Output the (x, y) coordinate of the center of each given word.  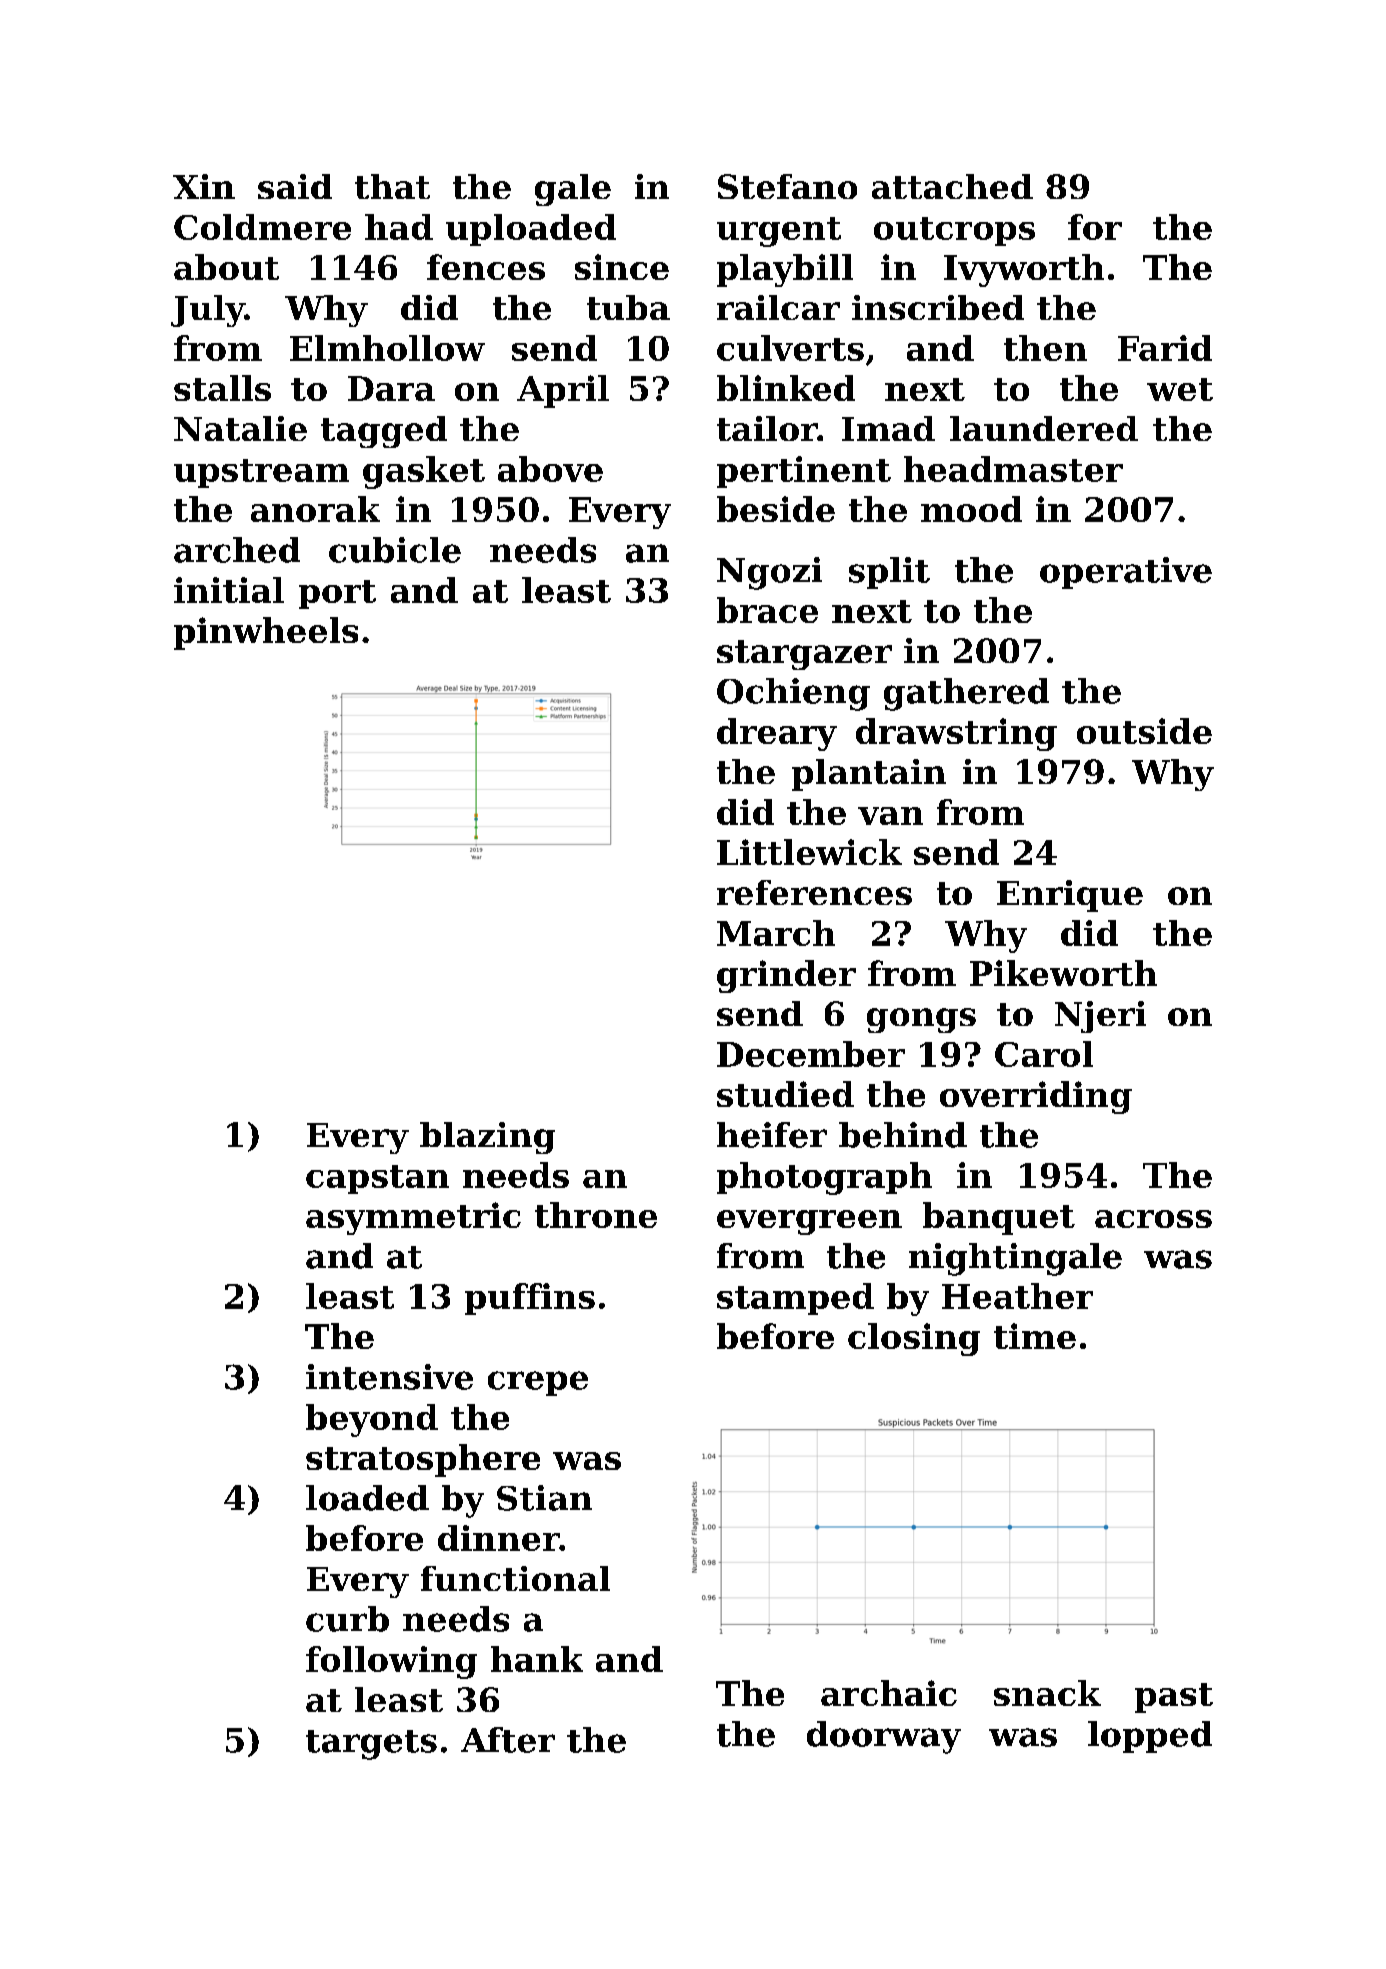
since (622, 267)
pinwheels (266, 633)
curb (347, 1619)
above (550, 469)
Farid (1165, 348)
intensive (389, 1377)
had (399, 227)
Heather (1017, 1296)
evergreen (809, 1222)
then (1045, 348)
